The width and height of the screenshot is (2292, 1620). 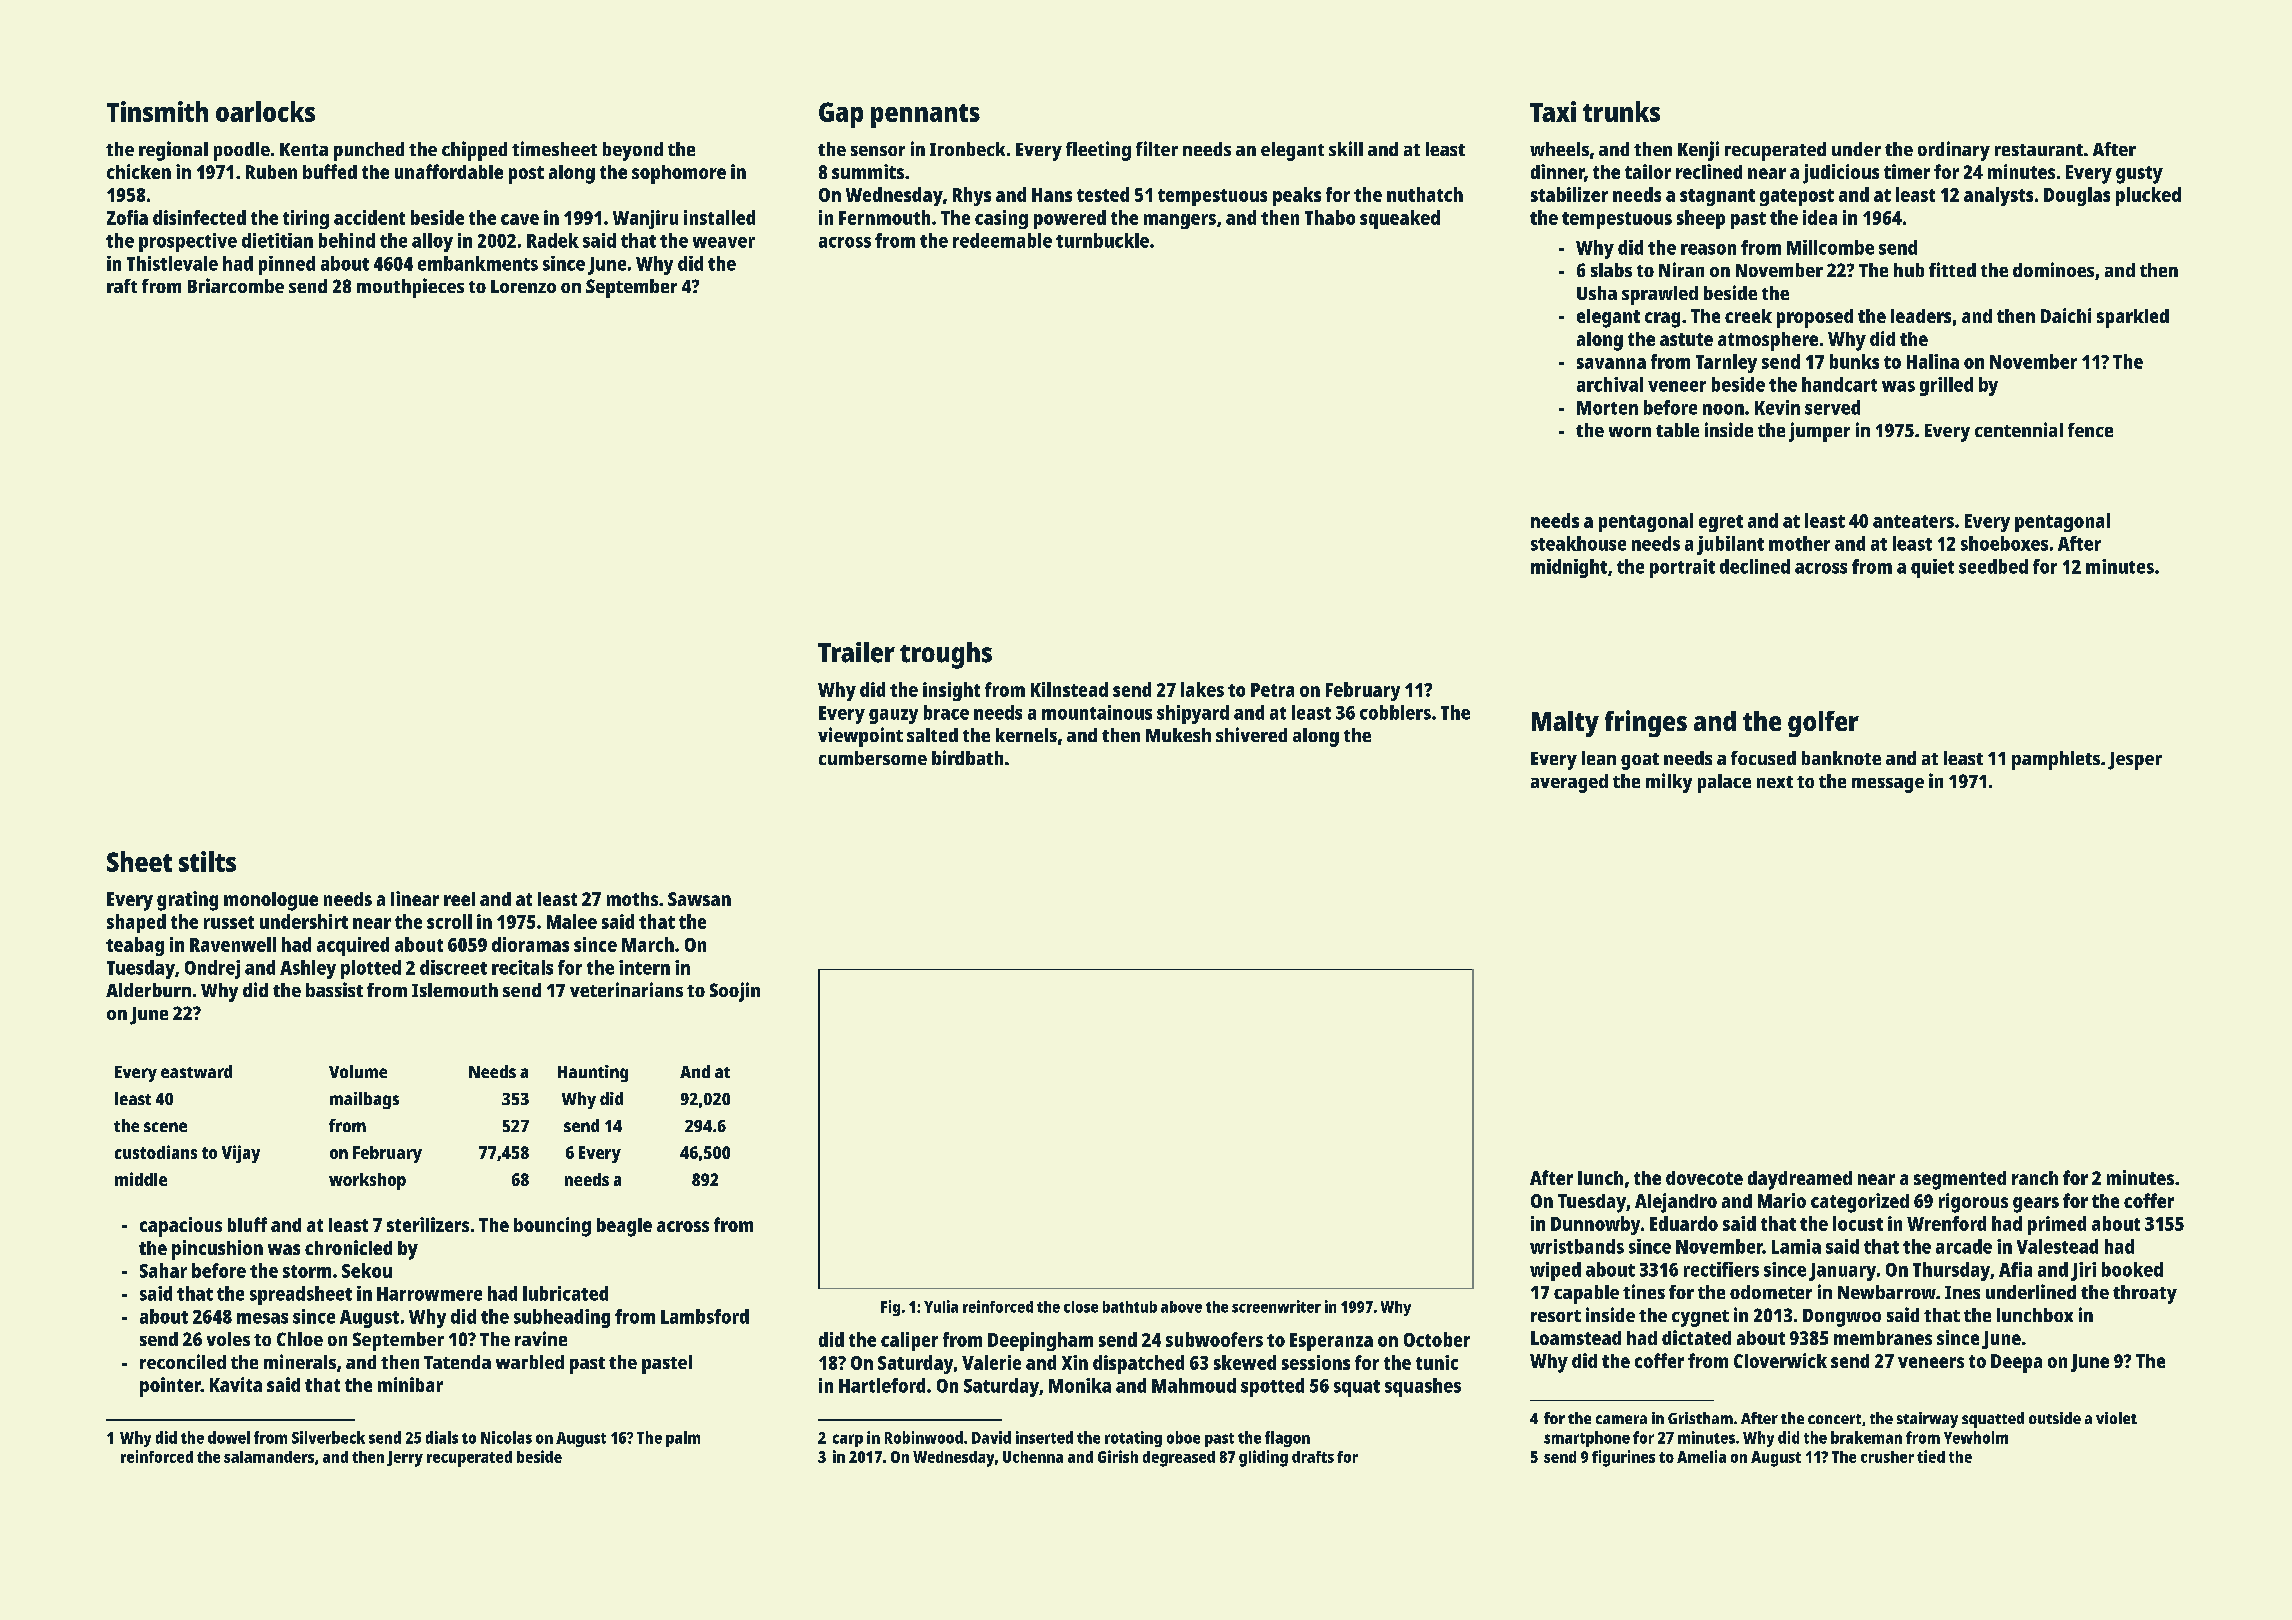 What do you see at coordinates (1700, 1418) in the screenshot?
I see `Gristham` at bounding box center [1700, 1418].
